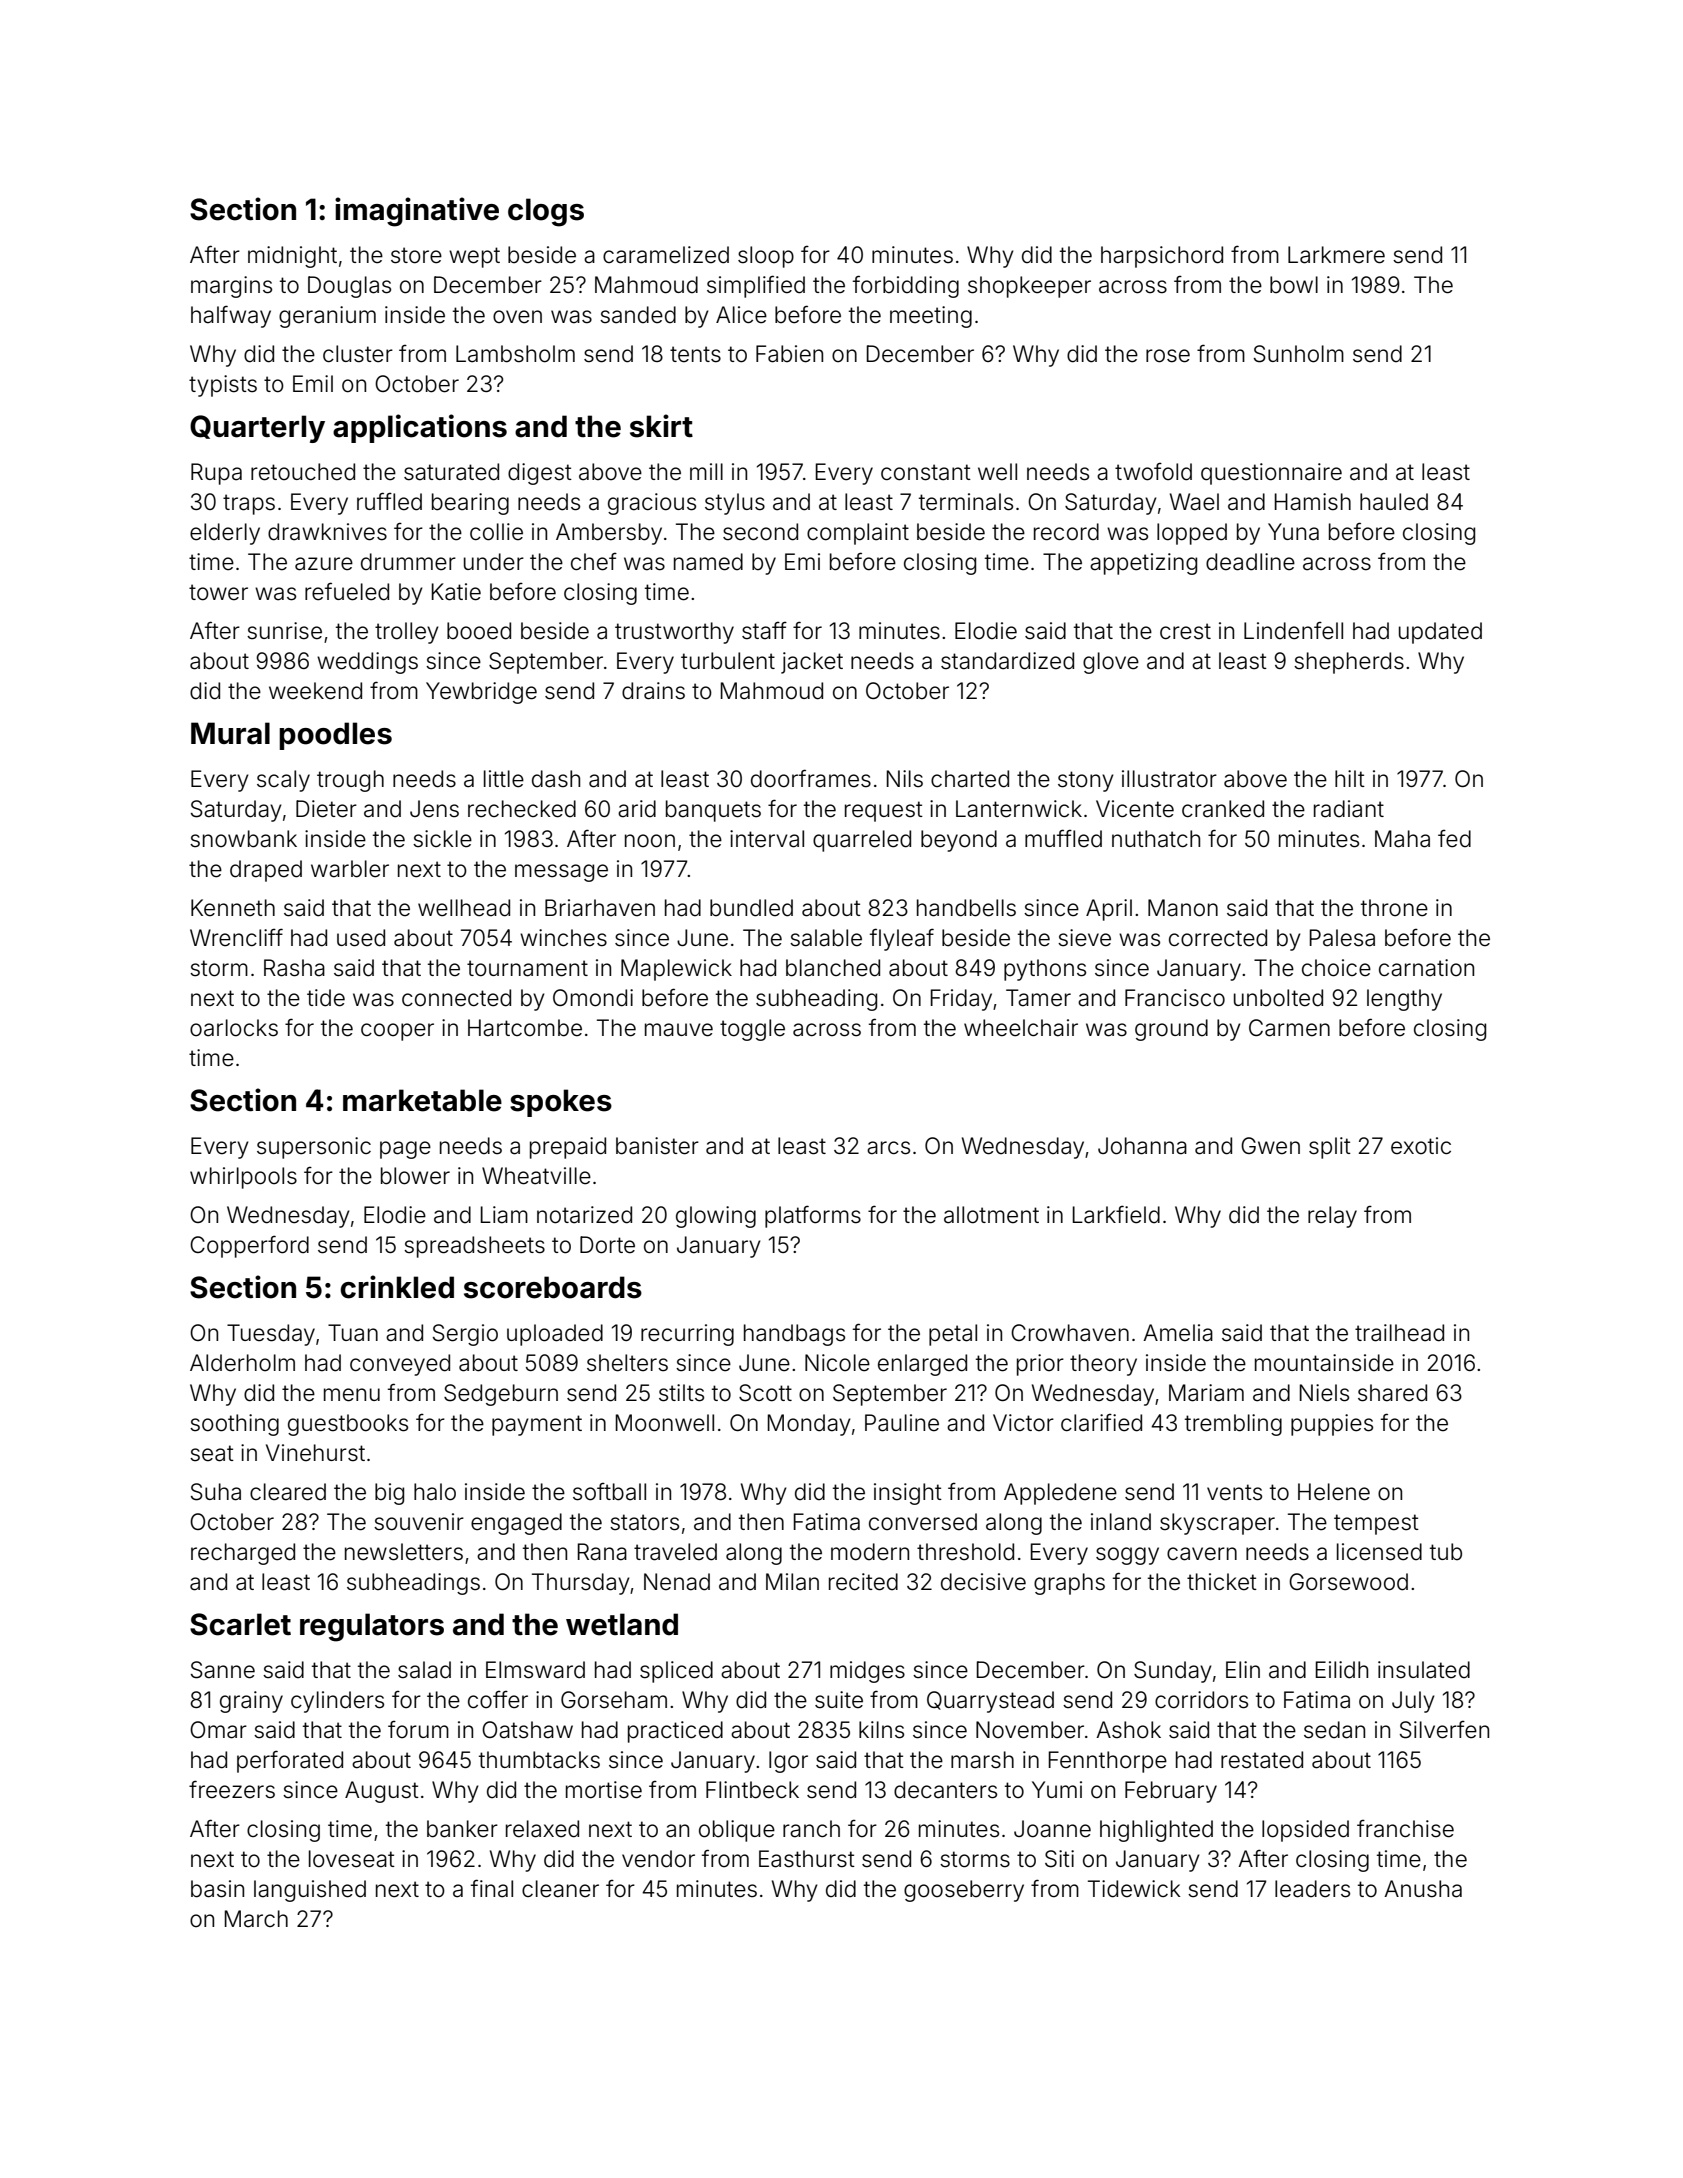  What do you see at coordinates (294, 968) in the page?
I see `Rasha` at bounding box center [294, 968].
